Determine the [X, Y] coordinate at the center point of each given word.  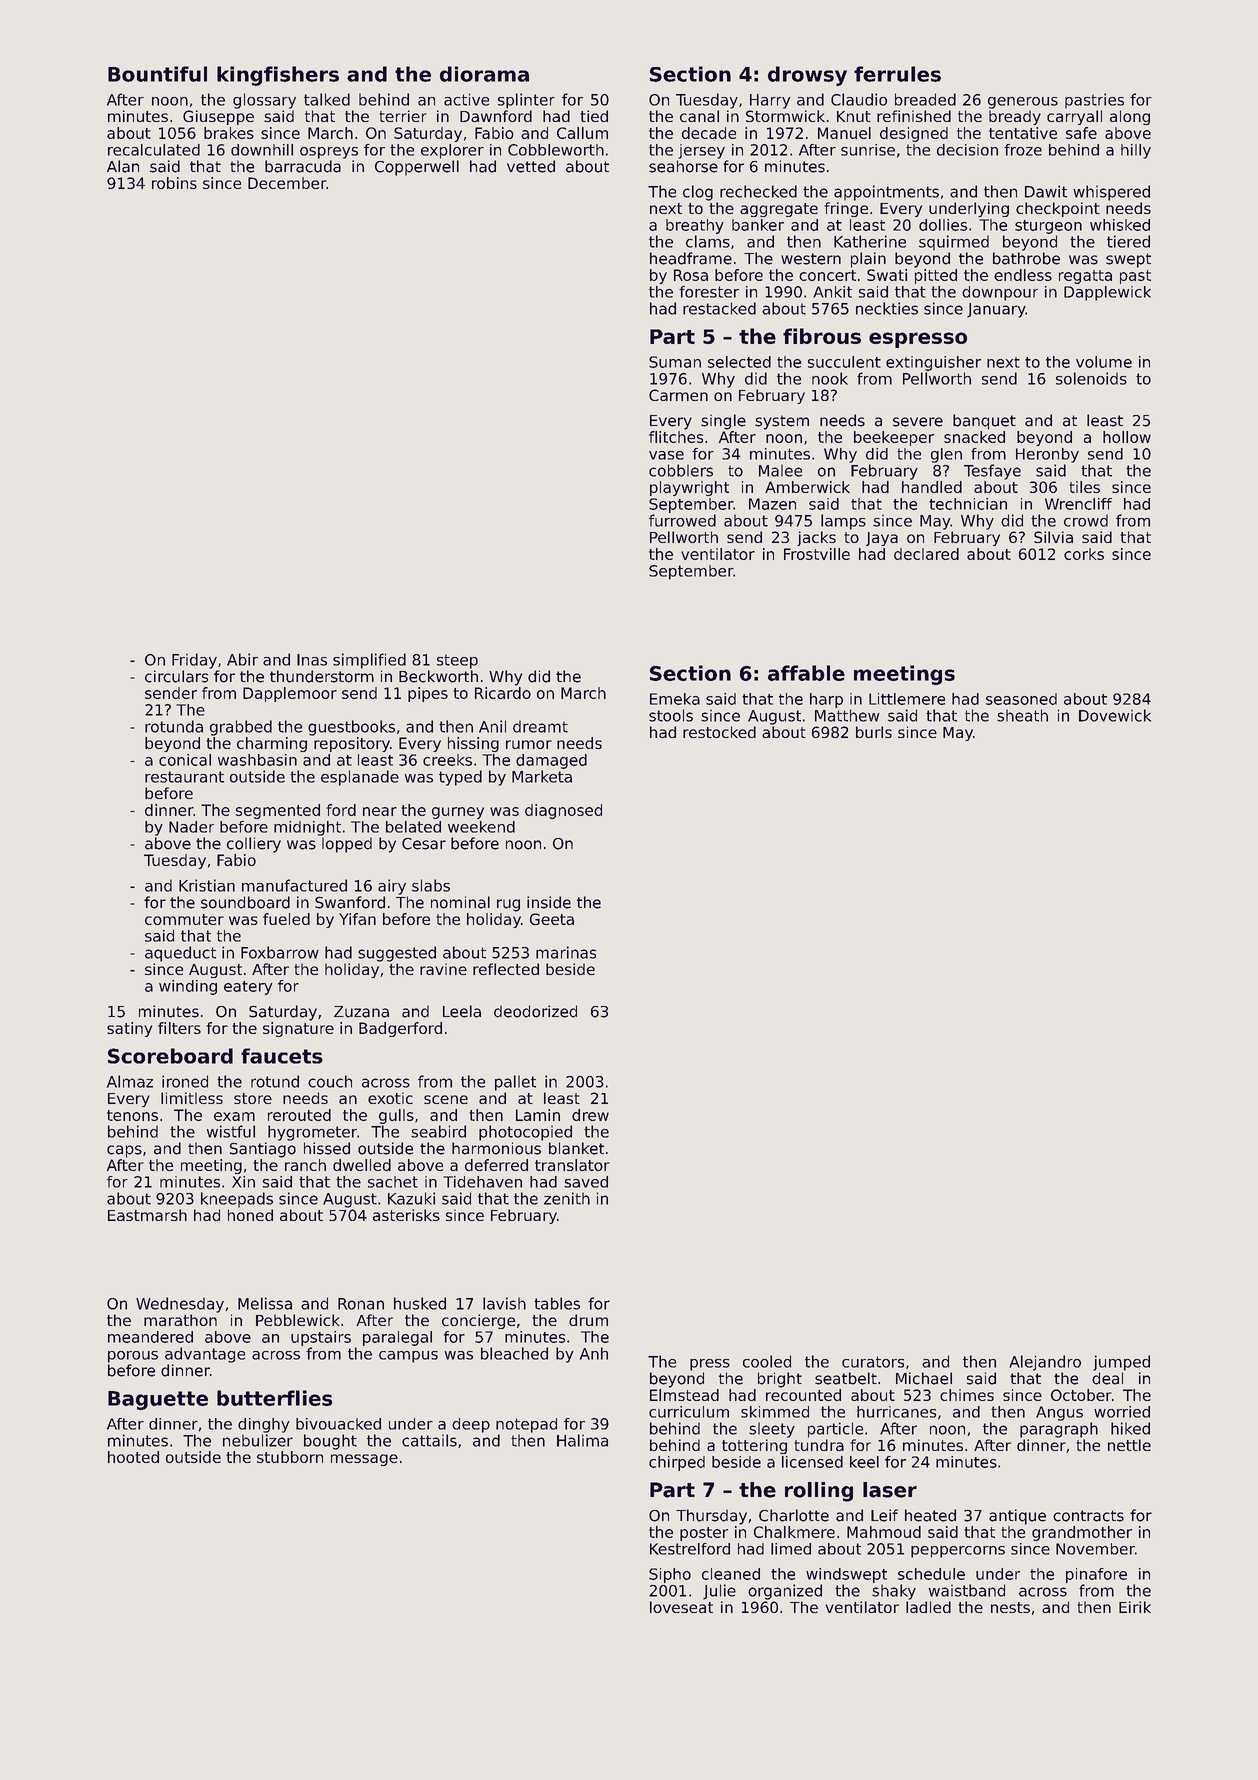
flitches [676, 437]
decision [967, 150]
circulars [176, 676]
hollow [1127, 437]
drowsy [807, 76]
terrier [403, 116]
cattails [429, 1440]
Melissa [265, 1303]
